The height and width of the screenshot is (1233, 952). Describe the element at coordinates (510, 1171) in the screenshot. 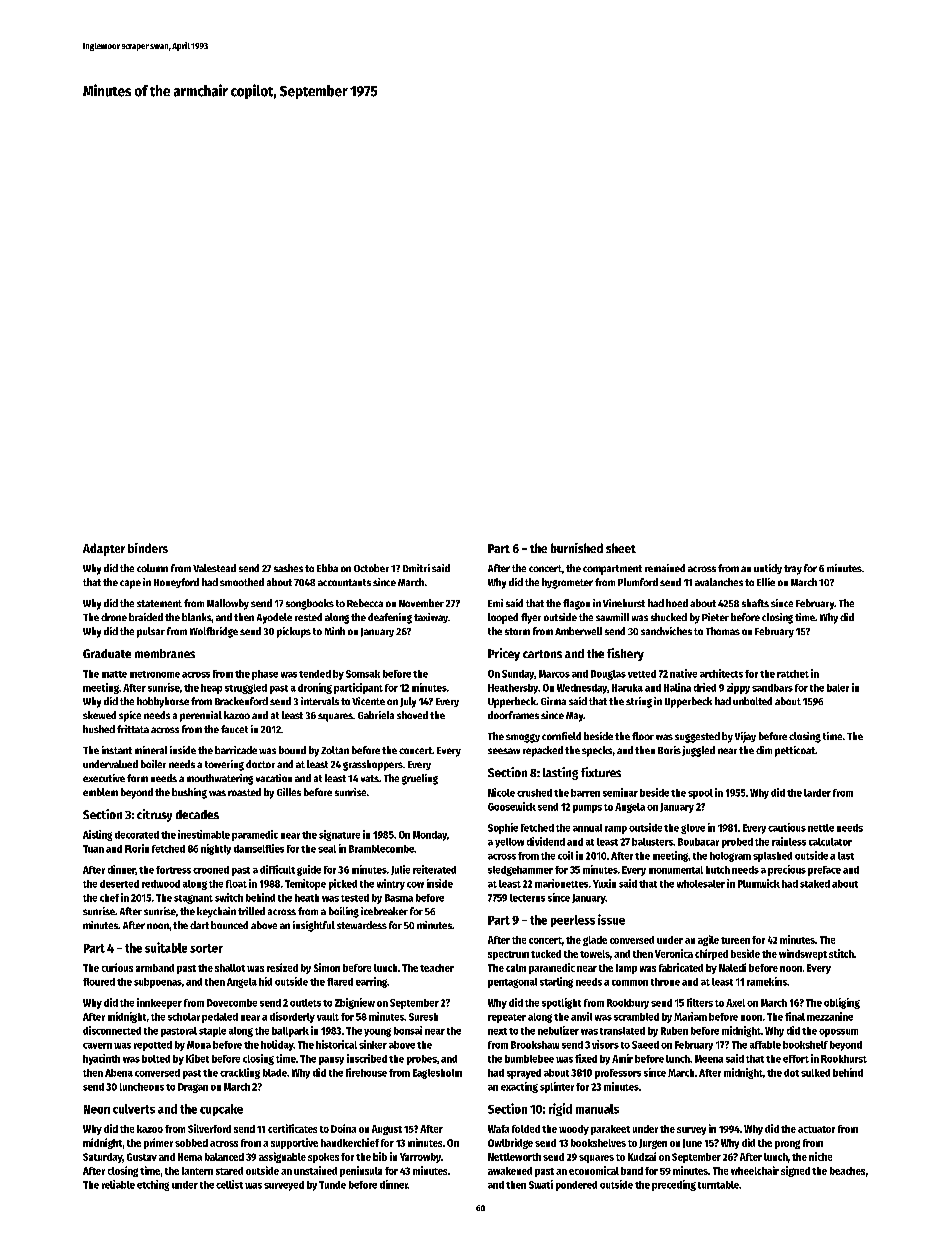

I see `awakened` at that location.
